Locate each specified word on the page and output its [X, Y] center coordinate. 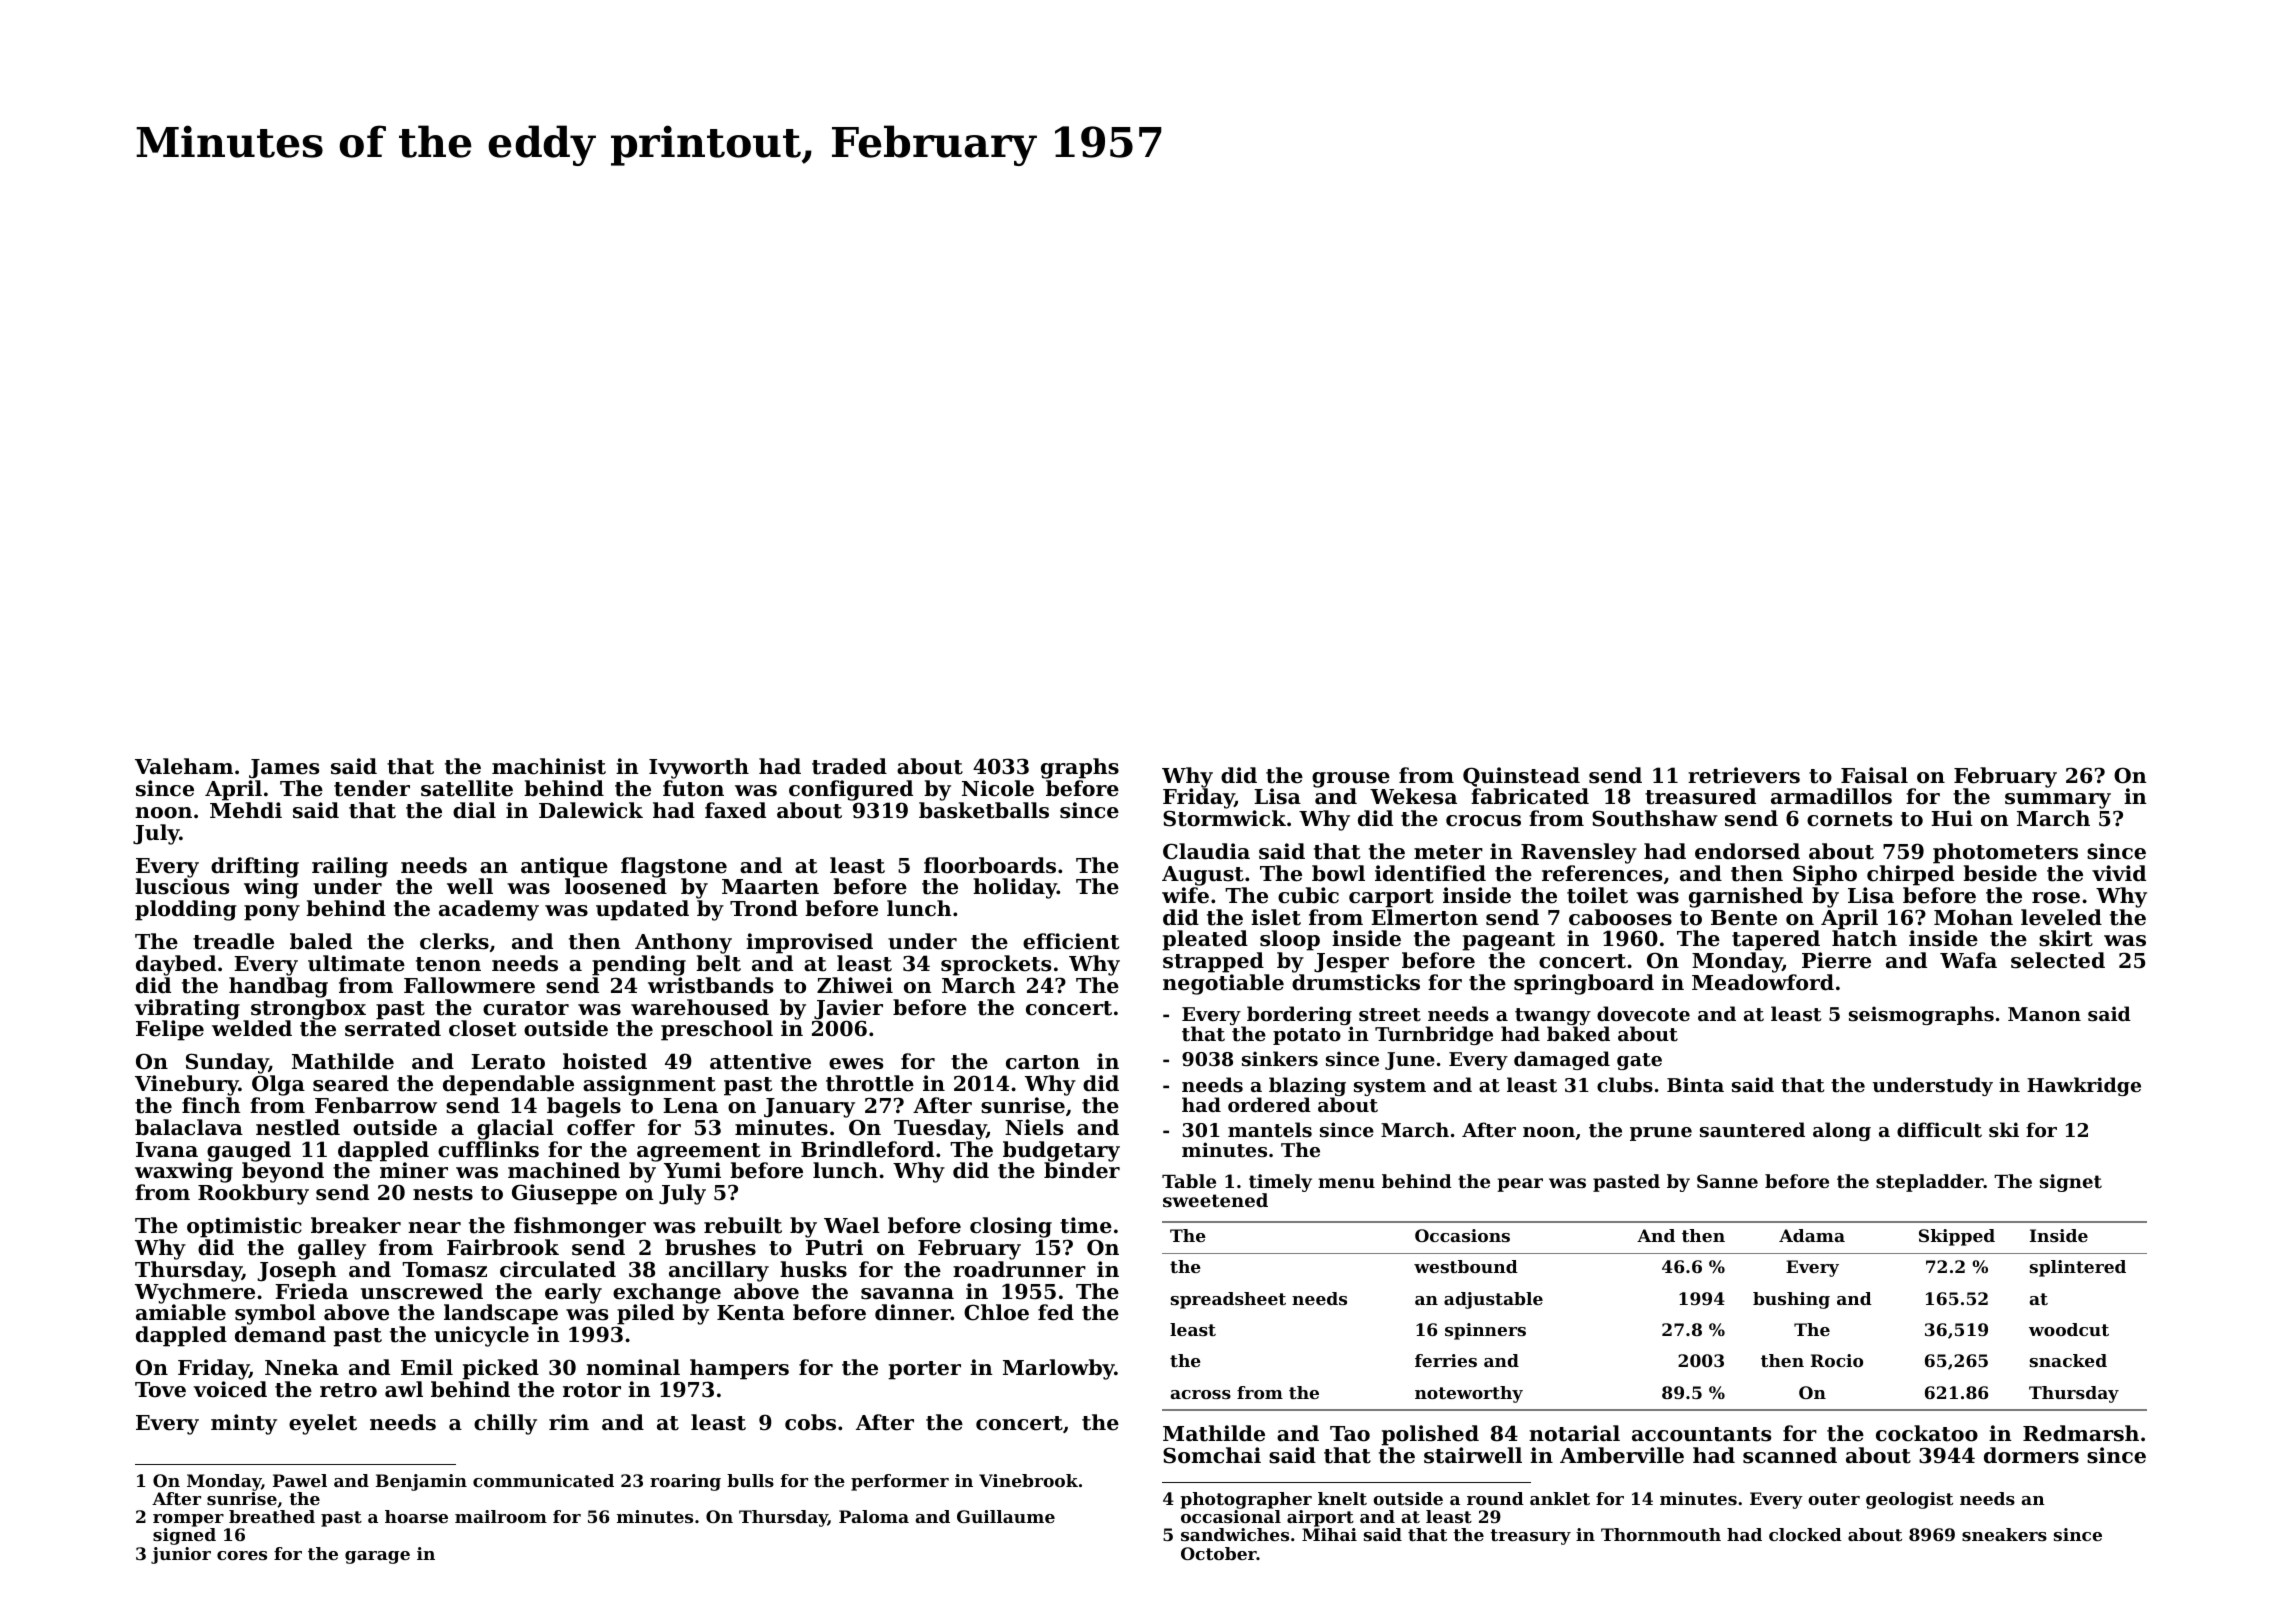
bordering [1298, 1016]
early [573, 1293]
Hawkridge [2084, 1086]
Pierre [1836, 960]
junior [181, 1555]
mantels [1270, 1129]
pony [272, 913]
